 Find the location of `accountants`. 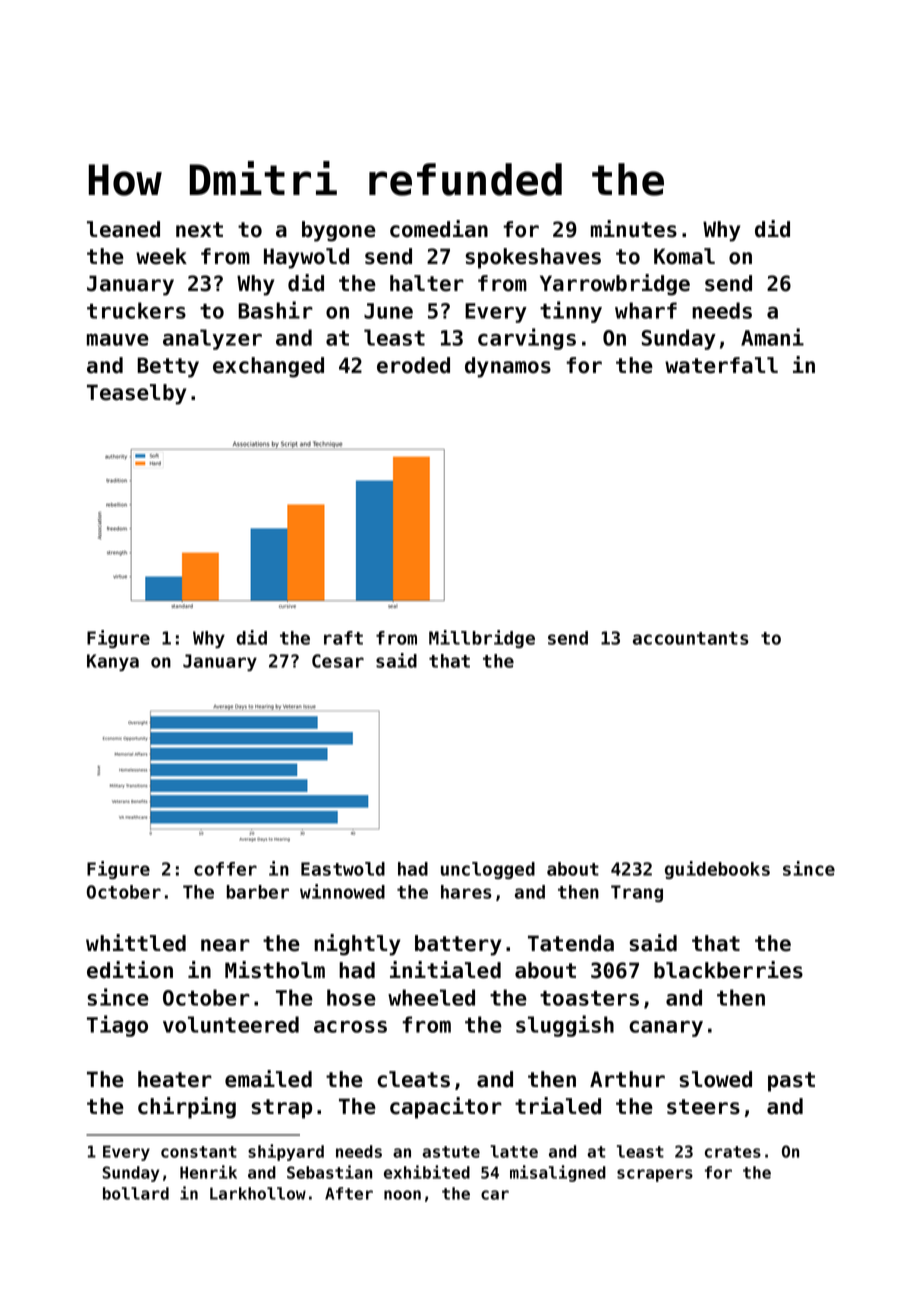

accountants is located at coordinates (691, 638).
